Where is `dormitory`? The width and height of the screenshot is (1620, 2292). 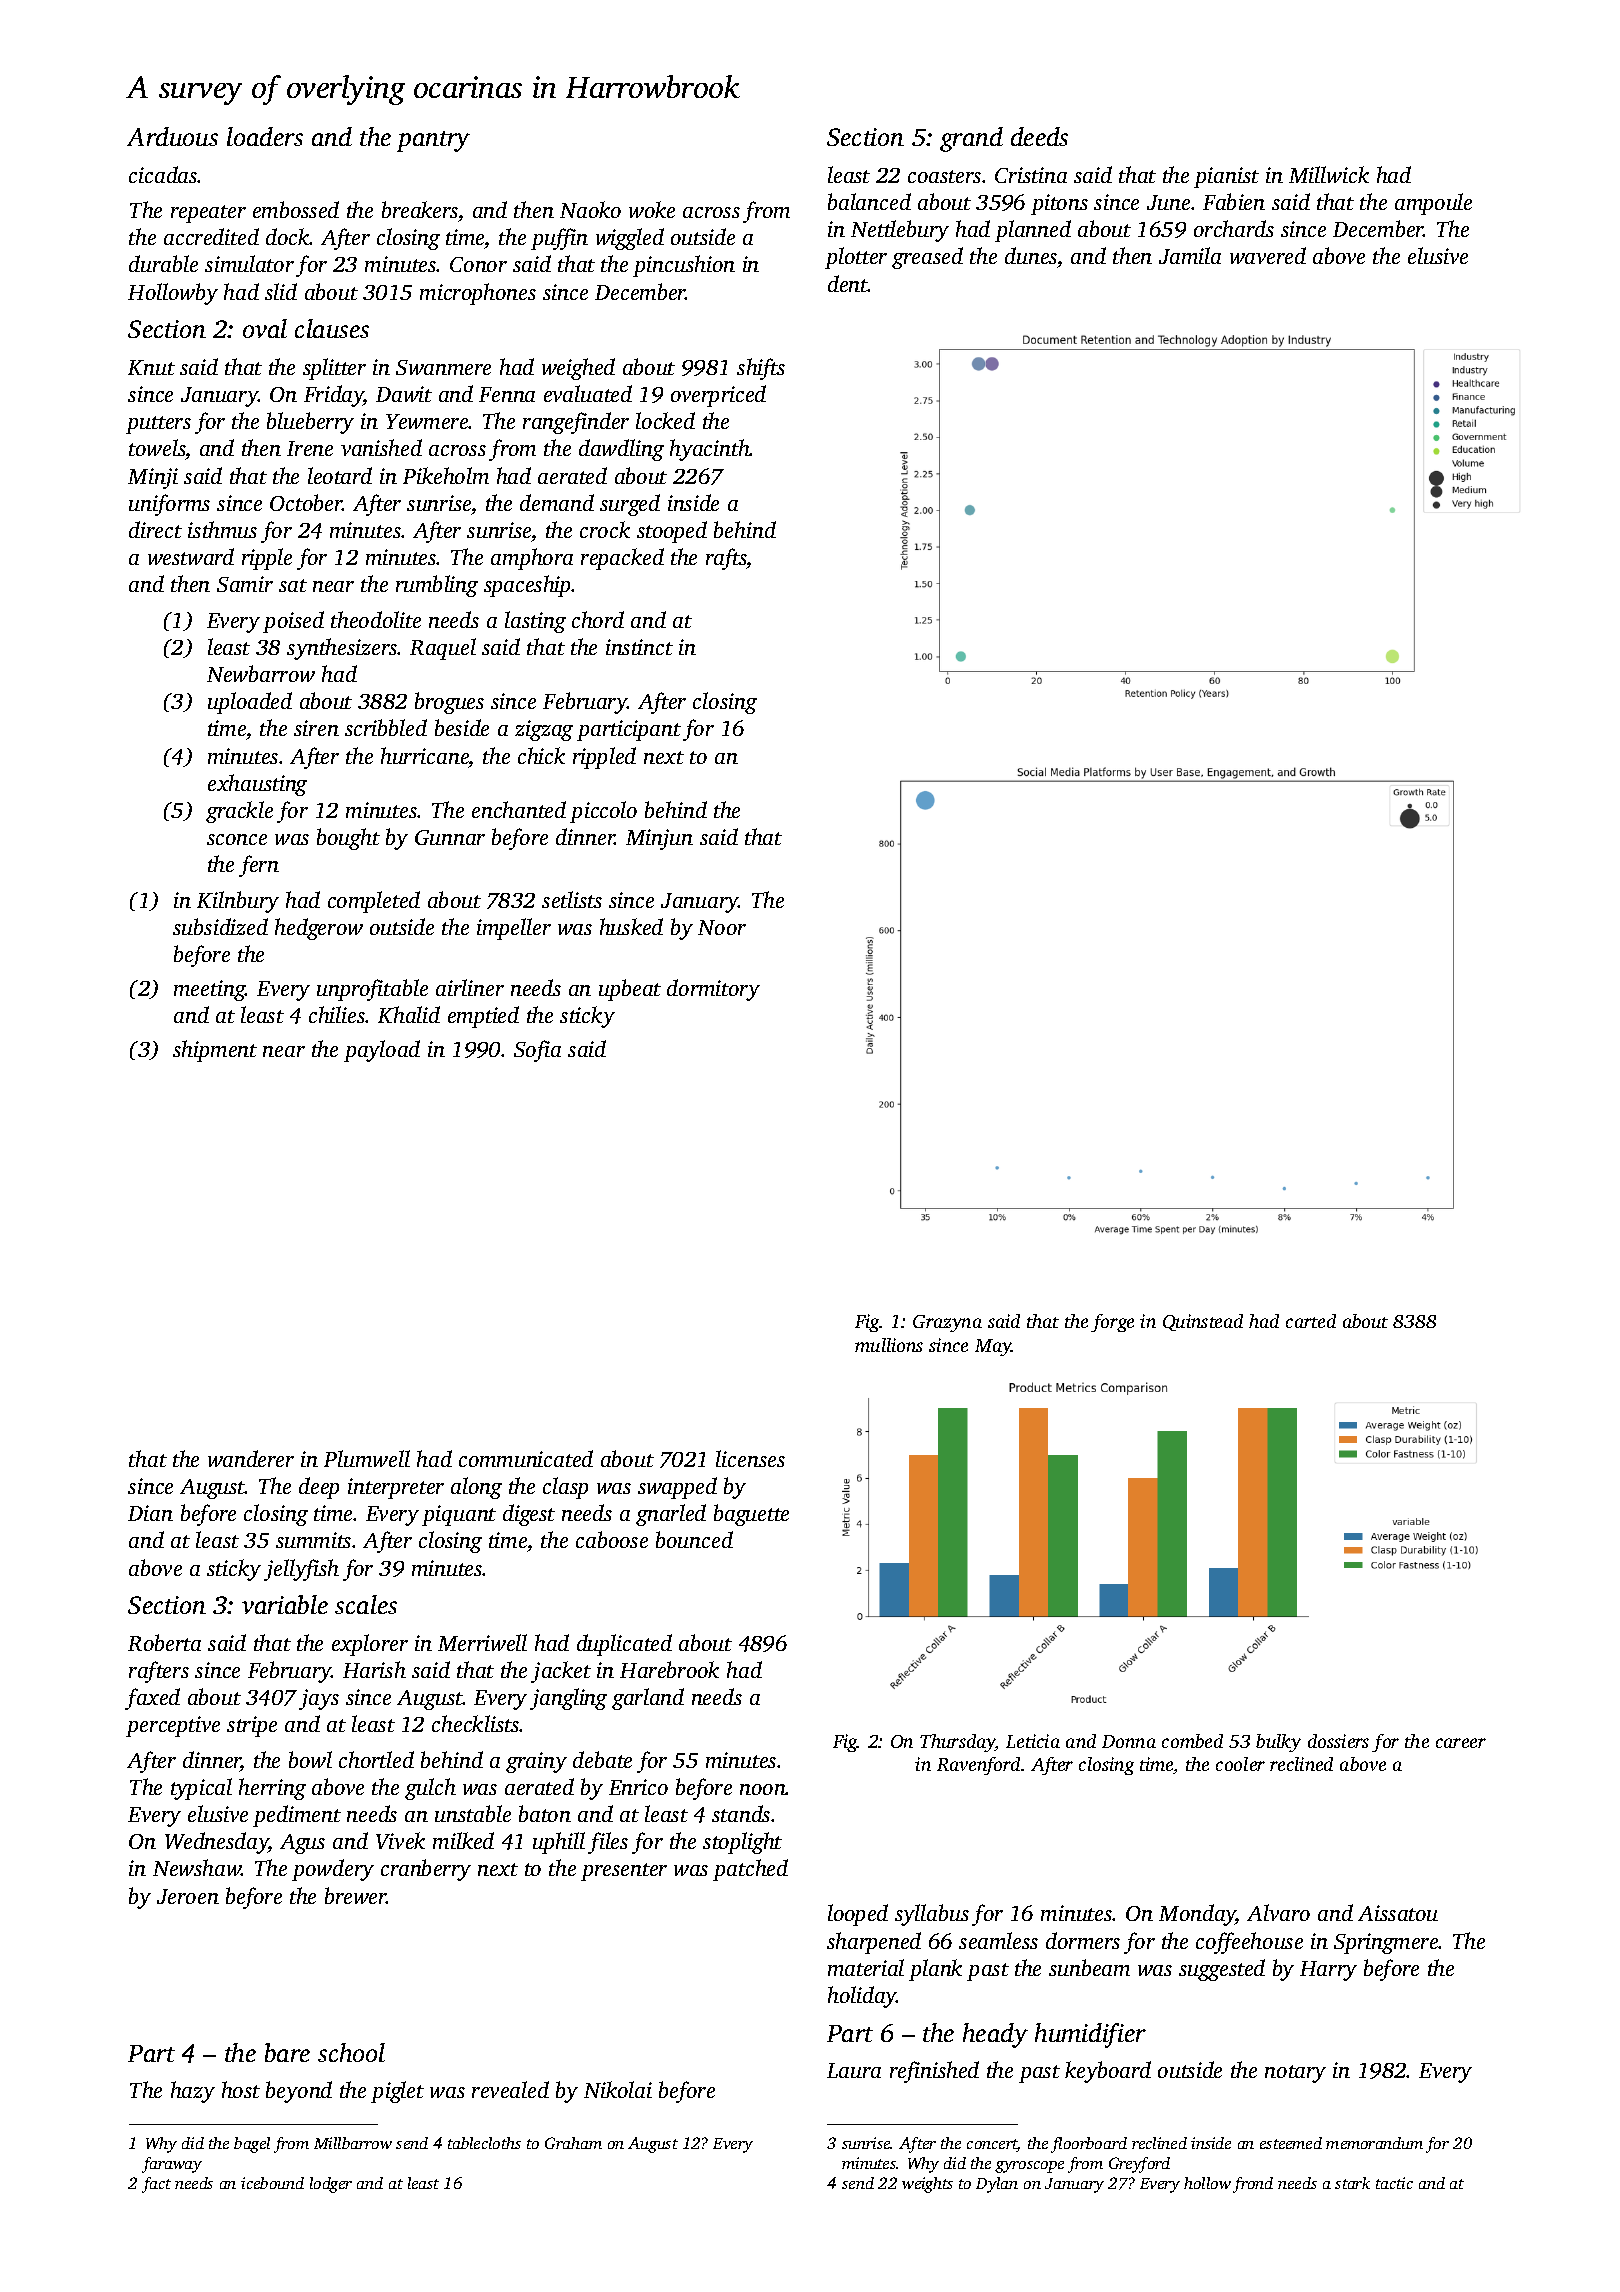
dormitory is located at coordinates (713, 990).
